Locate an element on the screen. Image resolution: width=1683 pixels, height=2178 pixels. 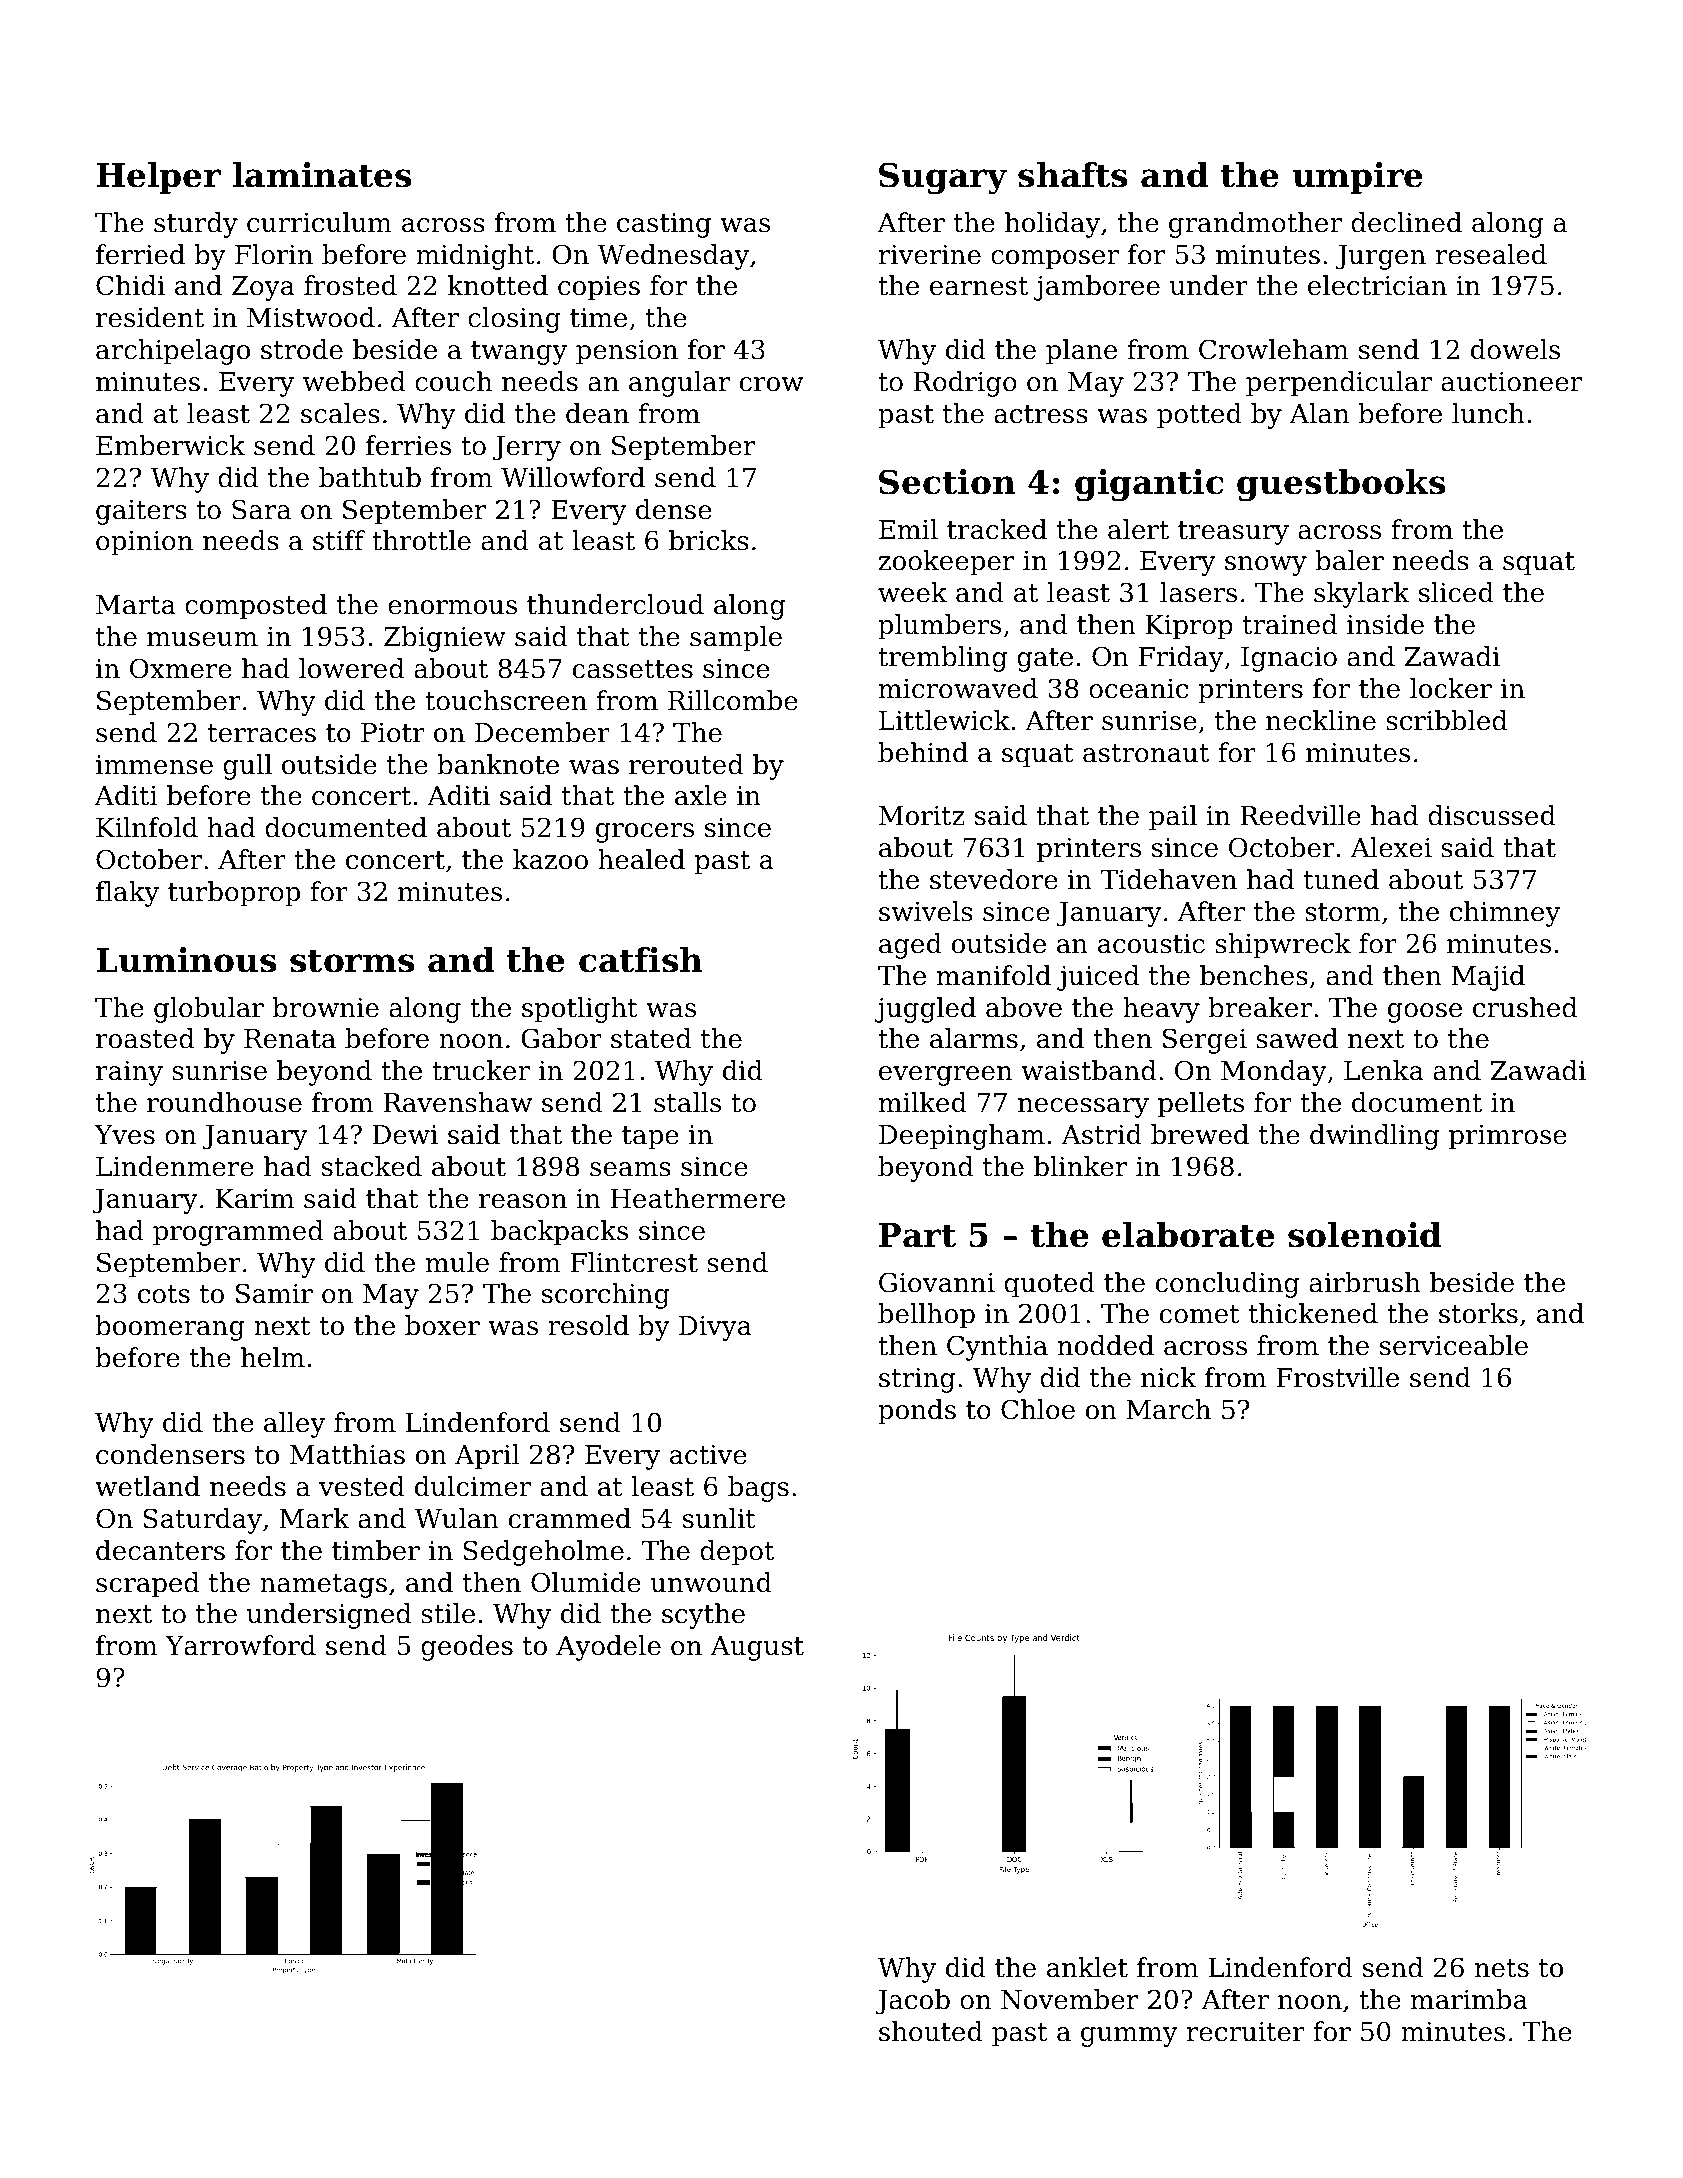
strode is located at coordinates (302, 349).
